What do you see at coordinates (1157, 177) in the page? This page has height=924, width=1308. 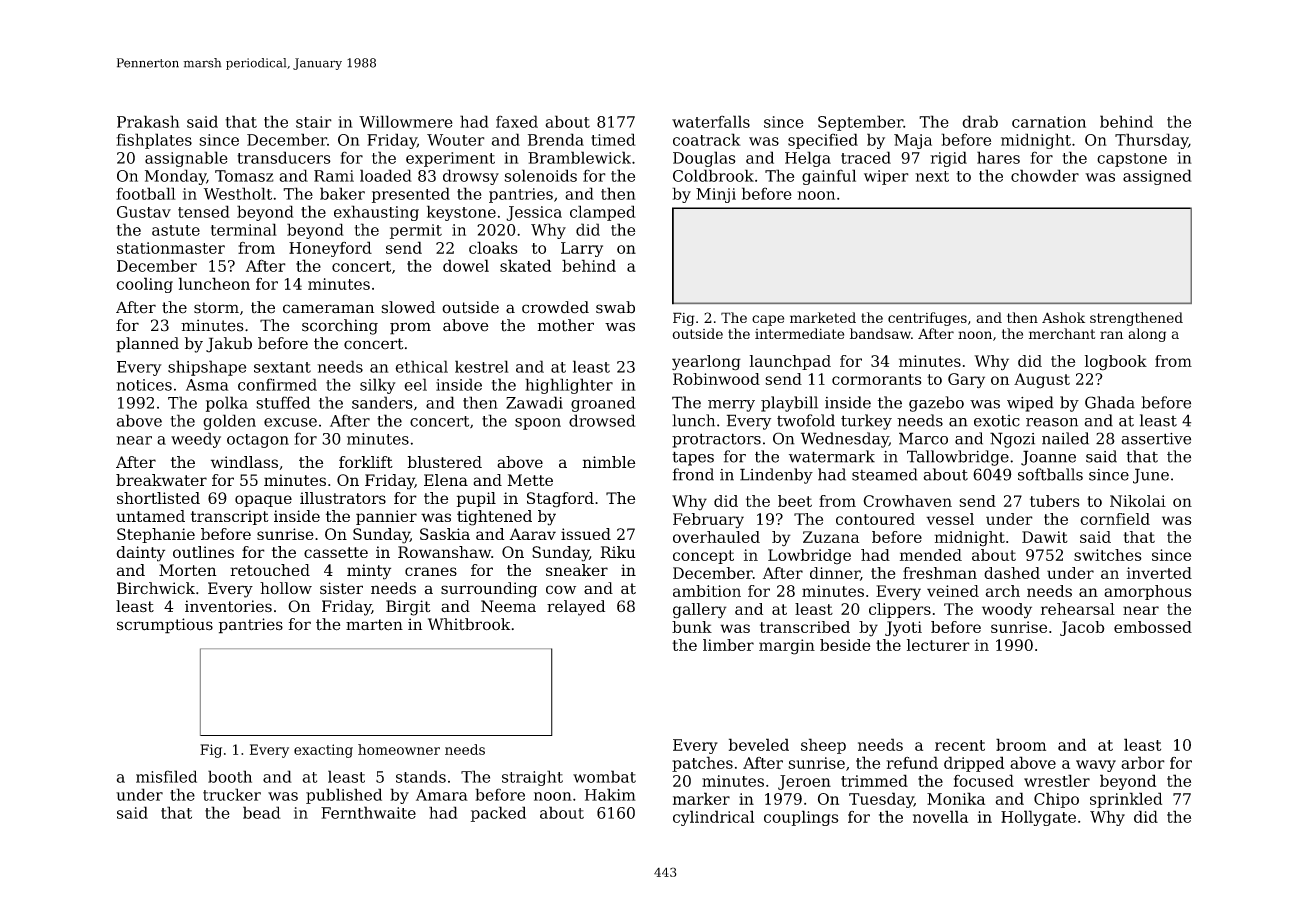 I see `assigned` at bounding box center [1157, 177].
